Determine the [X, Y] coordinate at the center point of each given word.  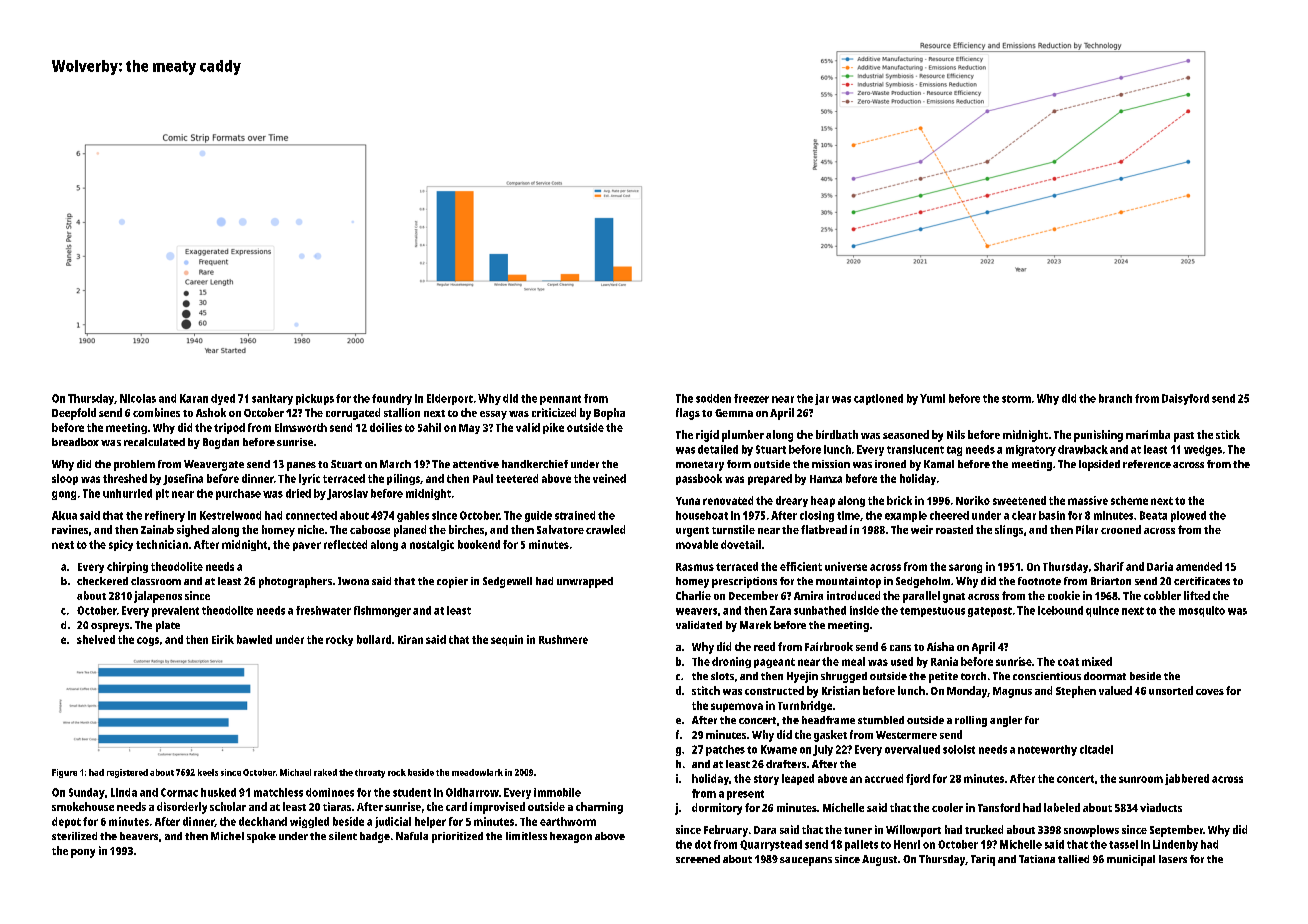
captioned [878, 399]
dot [703, 844]
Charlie [693, 595]
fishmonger [382, 611]
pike [553, 428]
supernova [737, 707]
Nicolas [138, 398]
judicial [393, 822]
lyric [309, 479]
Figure [64, 773]
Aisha [940, 646]
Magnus [1012, 692]
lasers [1173, 859]
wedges [1203, 450]
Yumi [932, 398]
